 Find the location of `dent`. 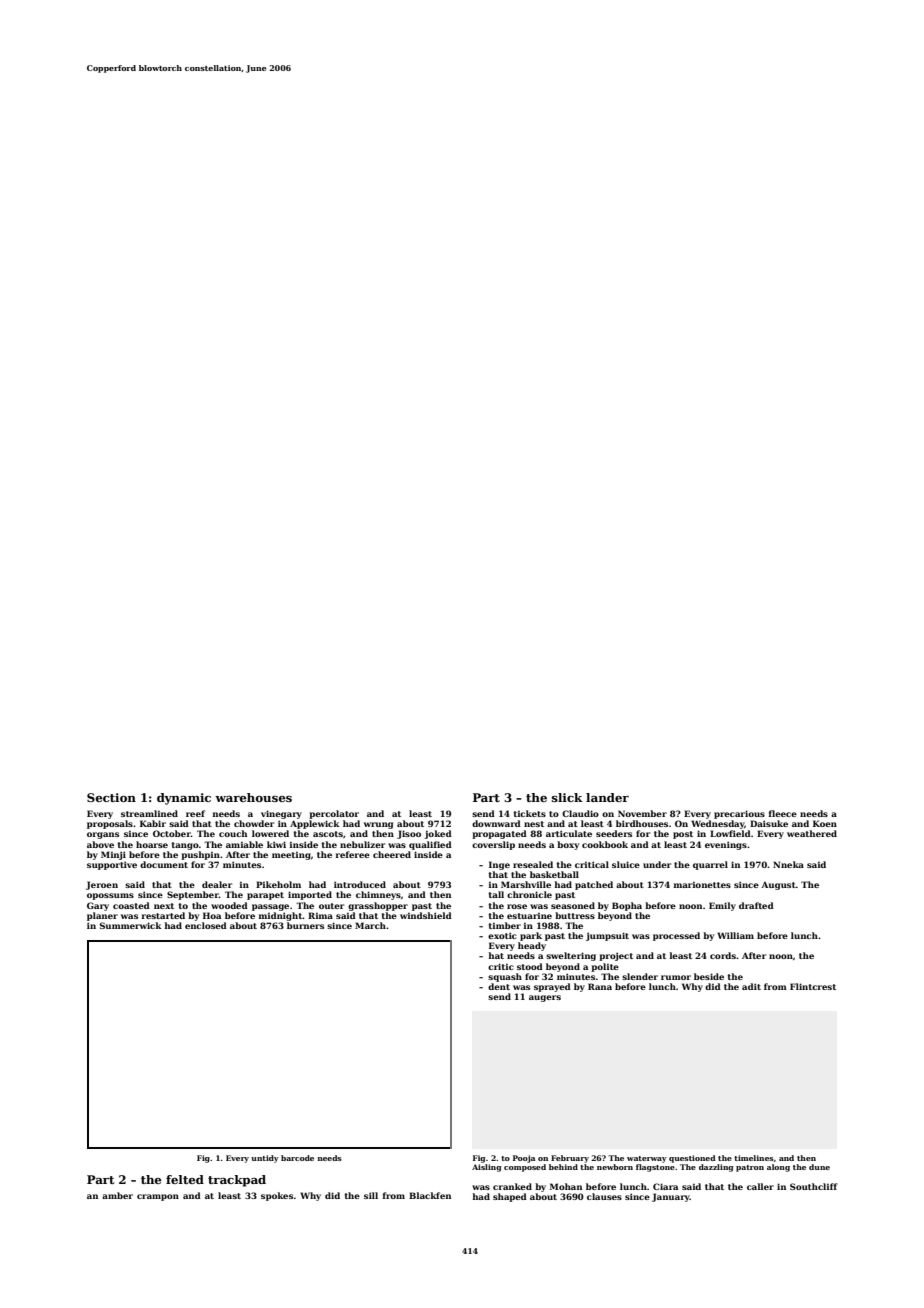

dent is located at coordinates (499, 986).
